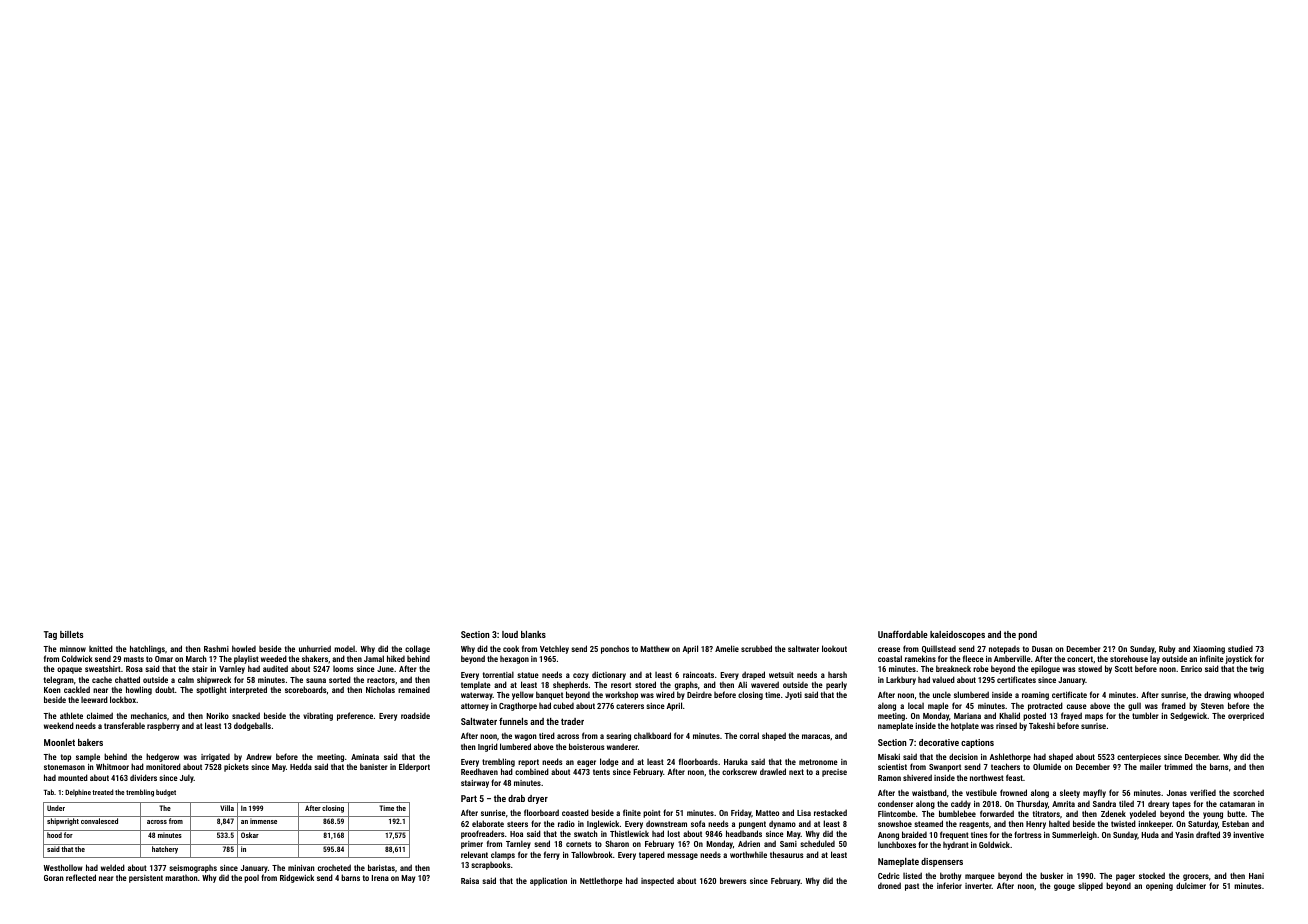 The height and width of the screenshot is (924, 1308). I want to click on hood, so click(54, 835).
